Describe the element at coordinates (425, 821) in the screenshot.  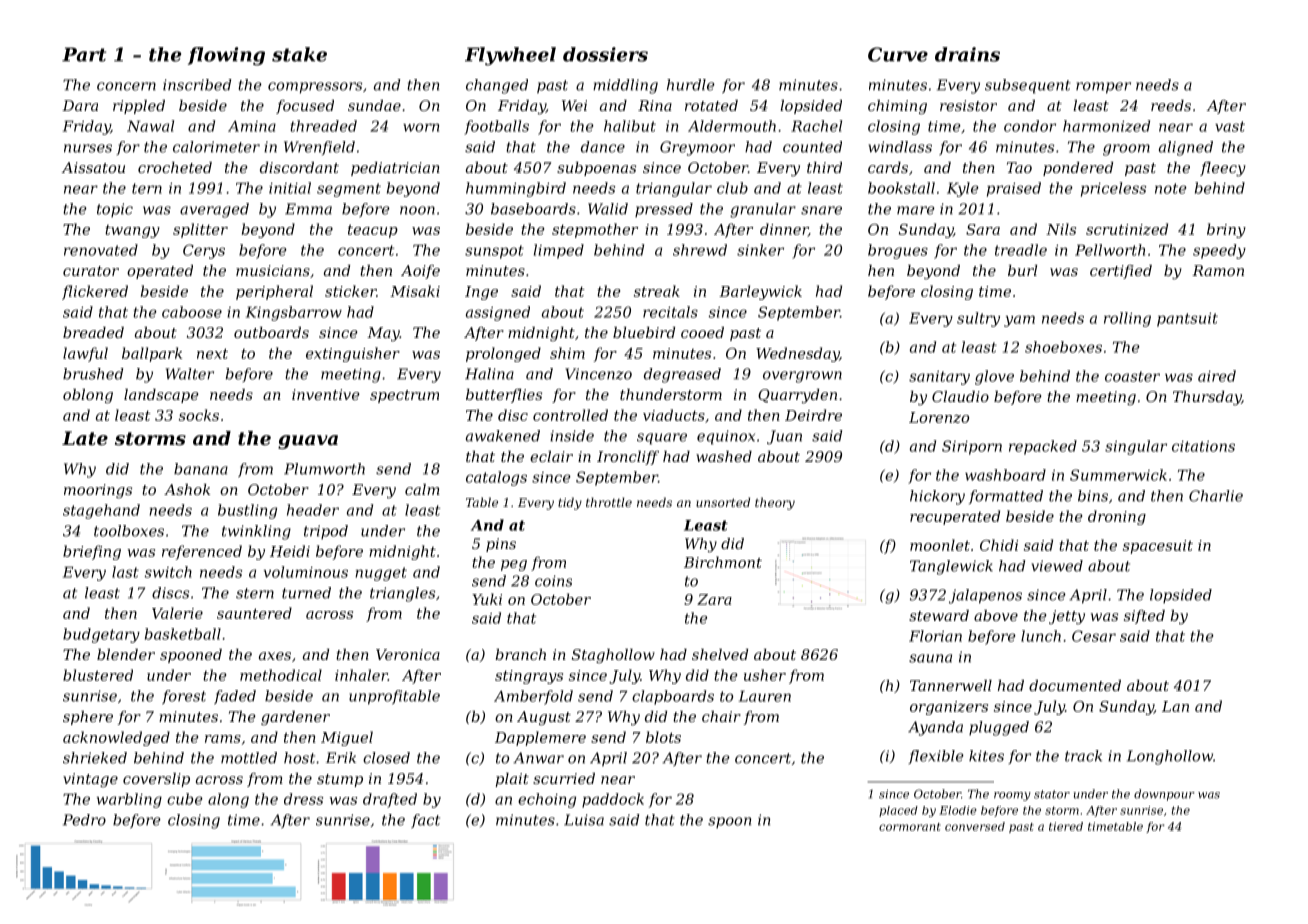
I see `fact` at that location.
